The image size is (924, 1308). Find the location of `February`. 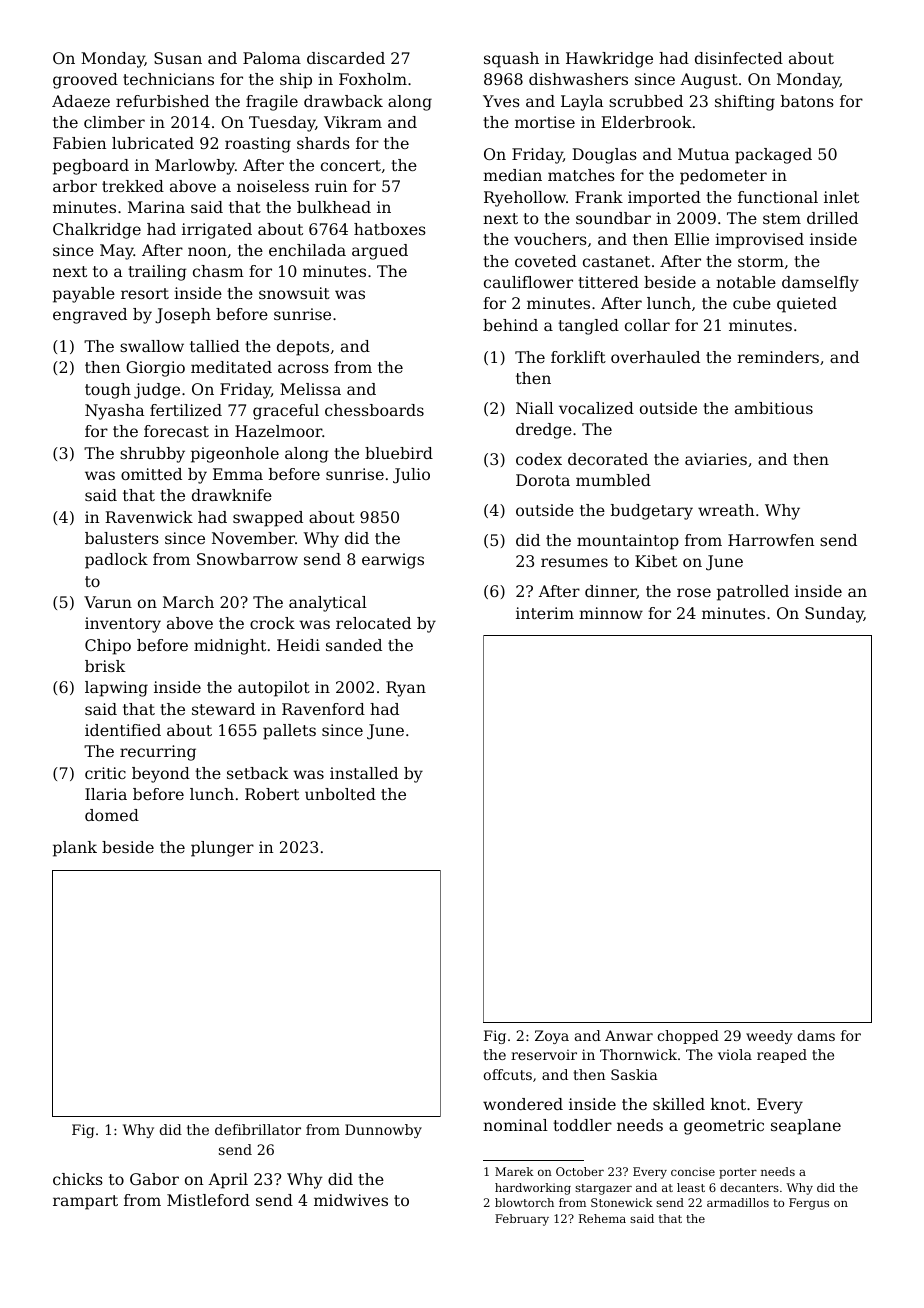

February is located at coordinates (522, 1220).
